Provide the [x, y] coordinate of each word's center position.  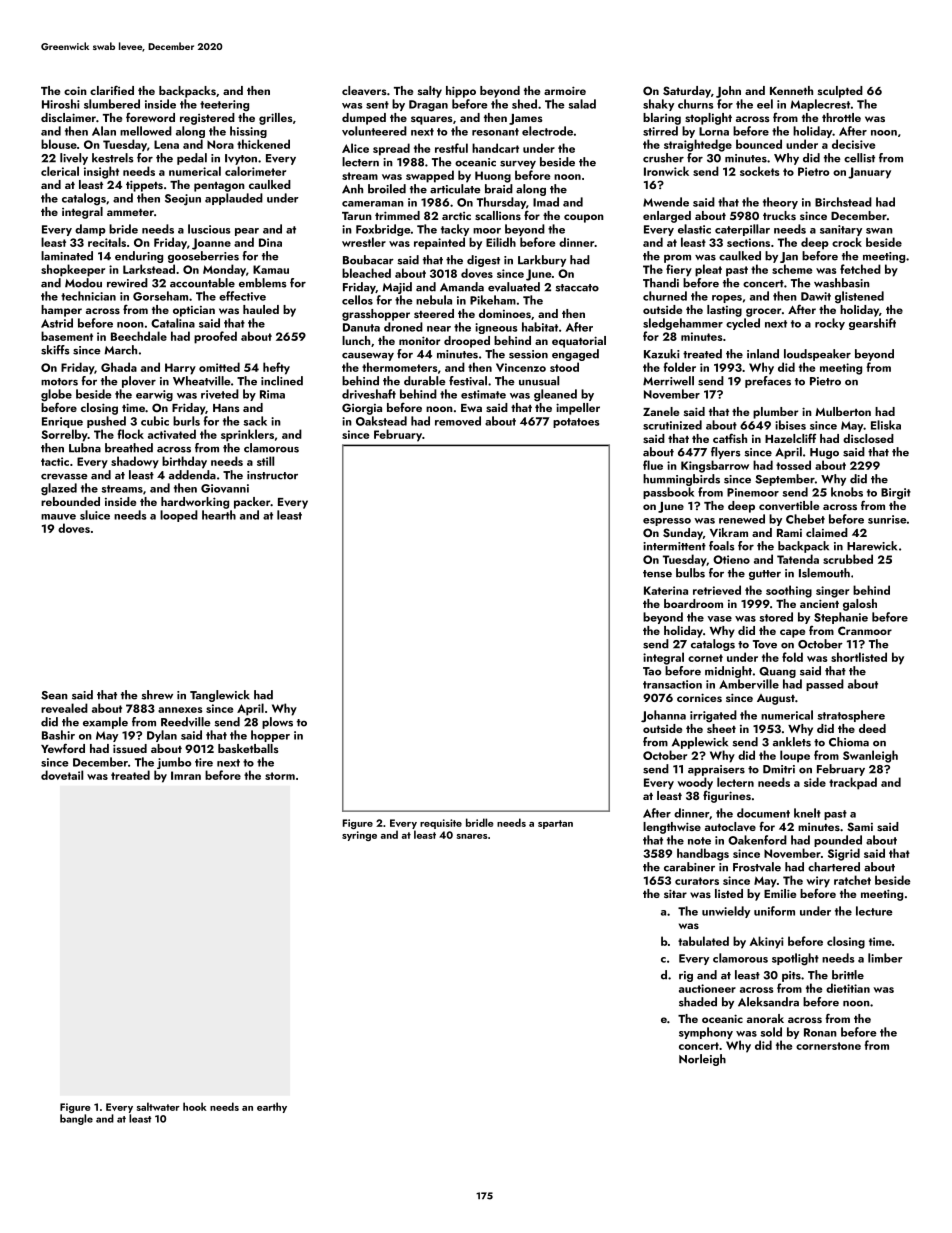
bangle [76, 1119]
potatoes [576, 423]
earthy [272, 1107]
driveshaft [369, 394]
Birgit [896, 494]
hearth [219, 515]
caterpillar [742, 230]
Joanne [211, 244]
